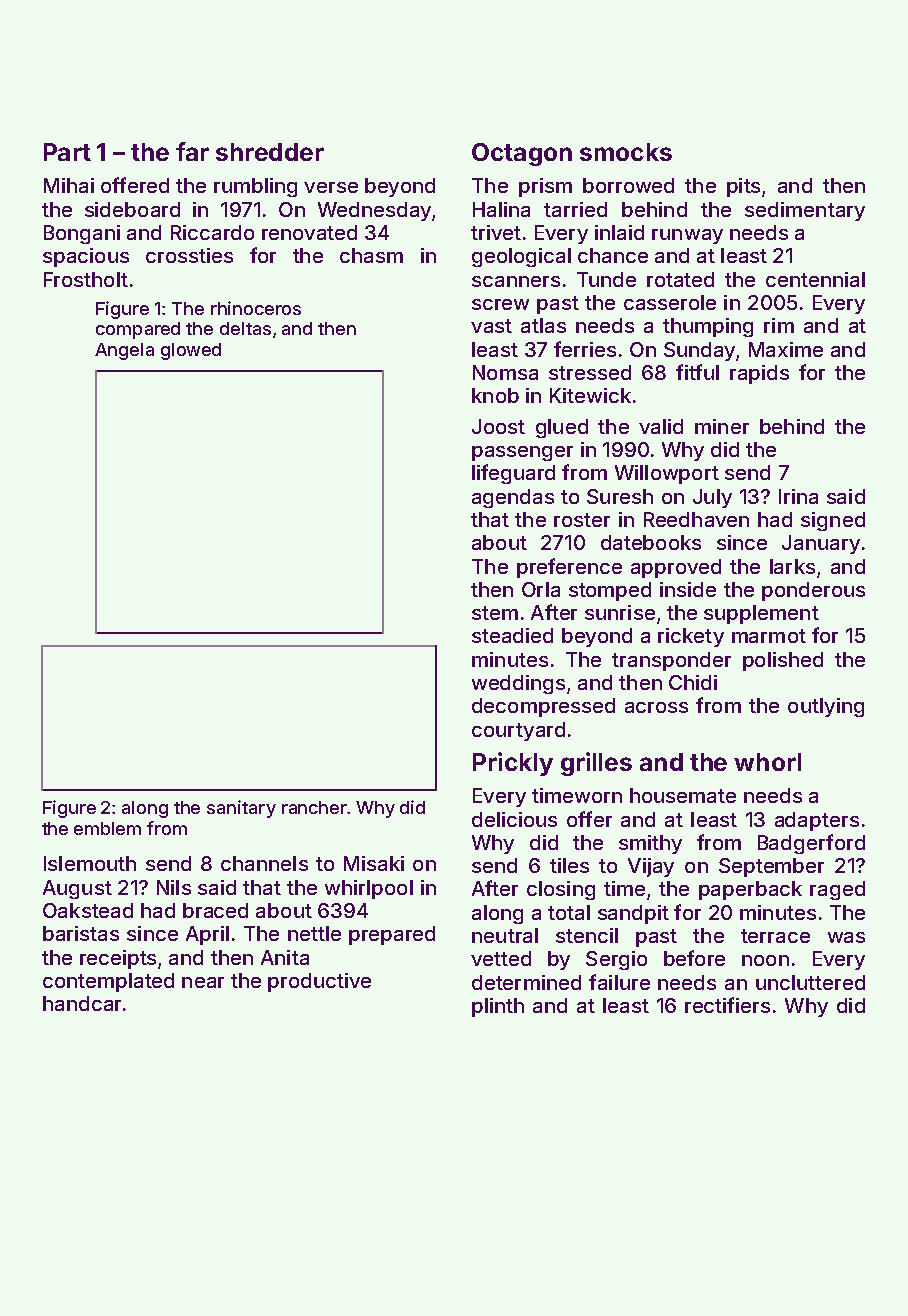  What do you see at coordinates (513, 498) in the page?
I see `agendas` at bounding box center [513, 498].
